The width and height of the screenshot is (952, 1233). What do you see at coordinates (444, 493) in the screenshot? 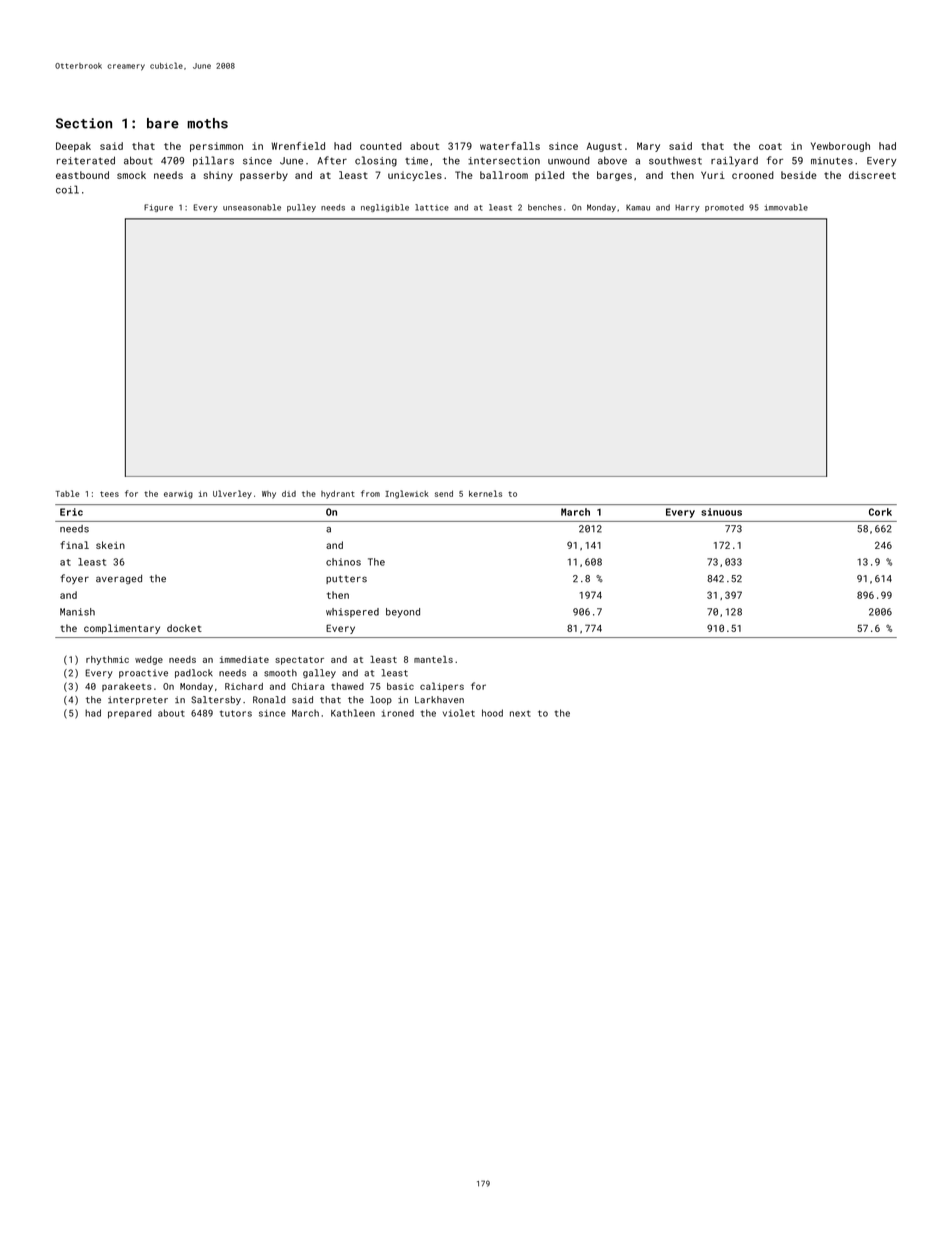
I see `send` at bounding box center [444, 493].
